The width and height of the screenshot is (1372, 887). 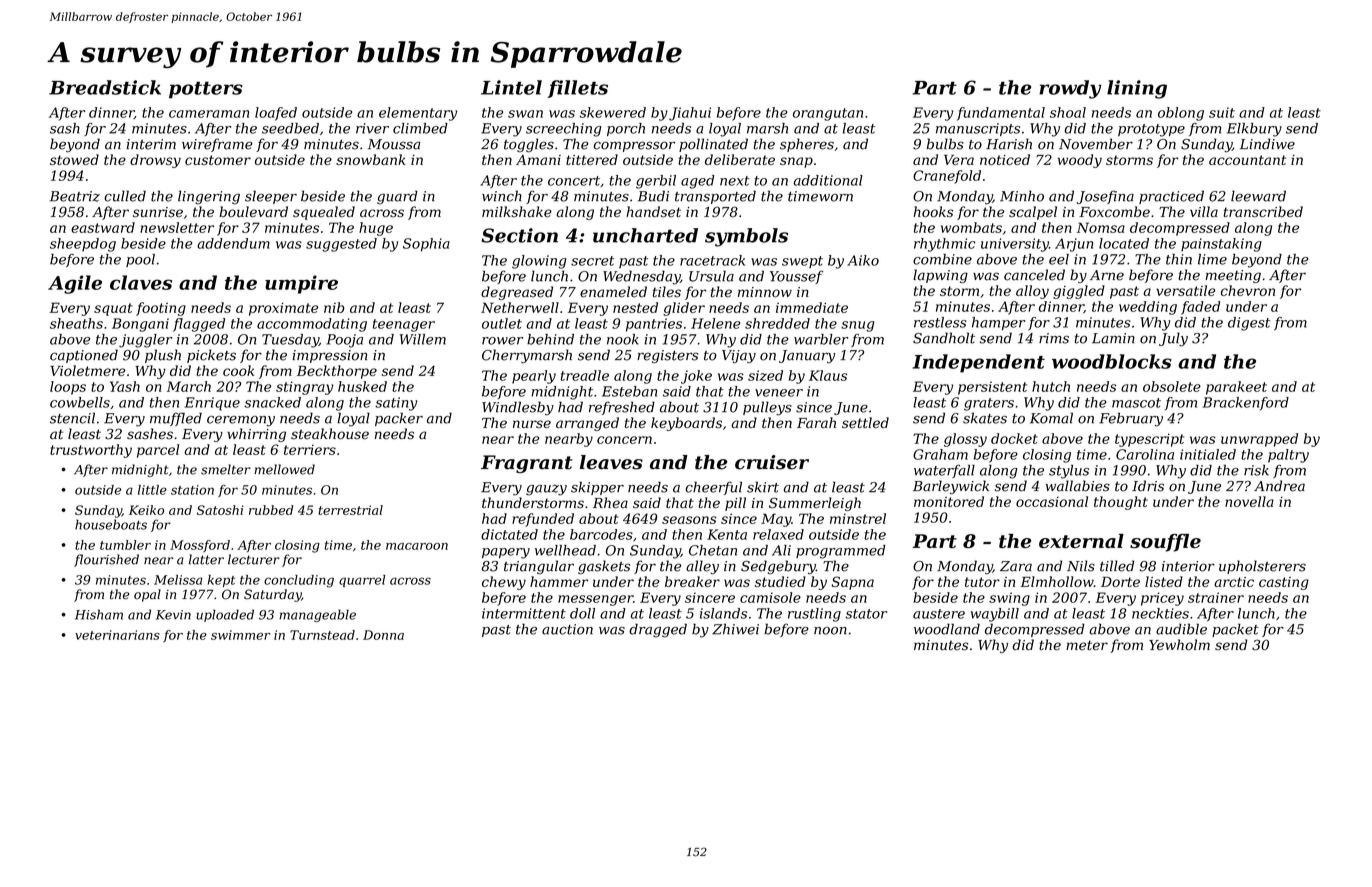 I want to click on Aiko, so click(x=863, y=260).
